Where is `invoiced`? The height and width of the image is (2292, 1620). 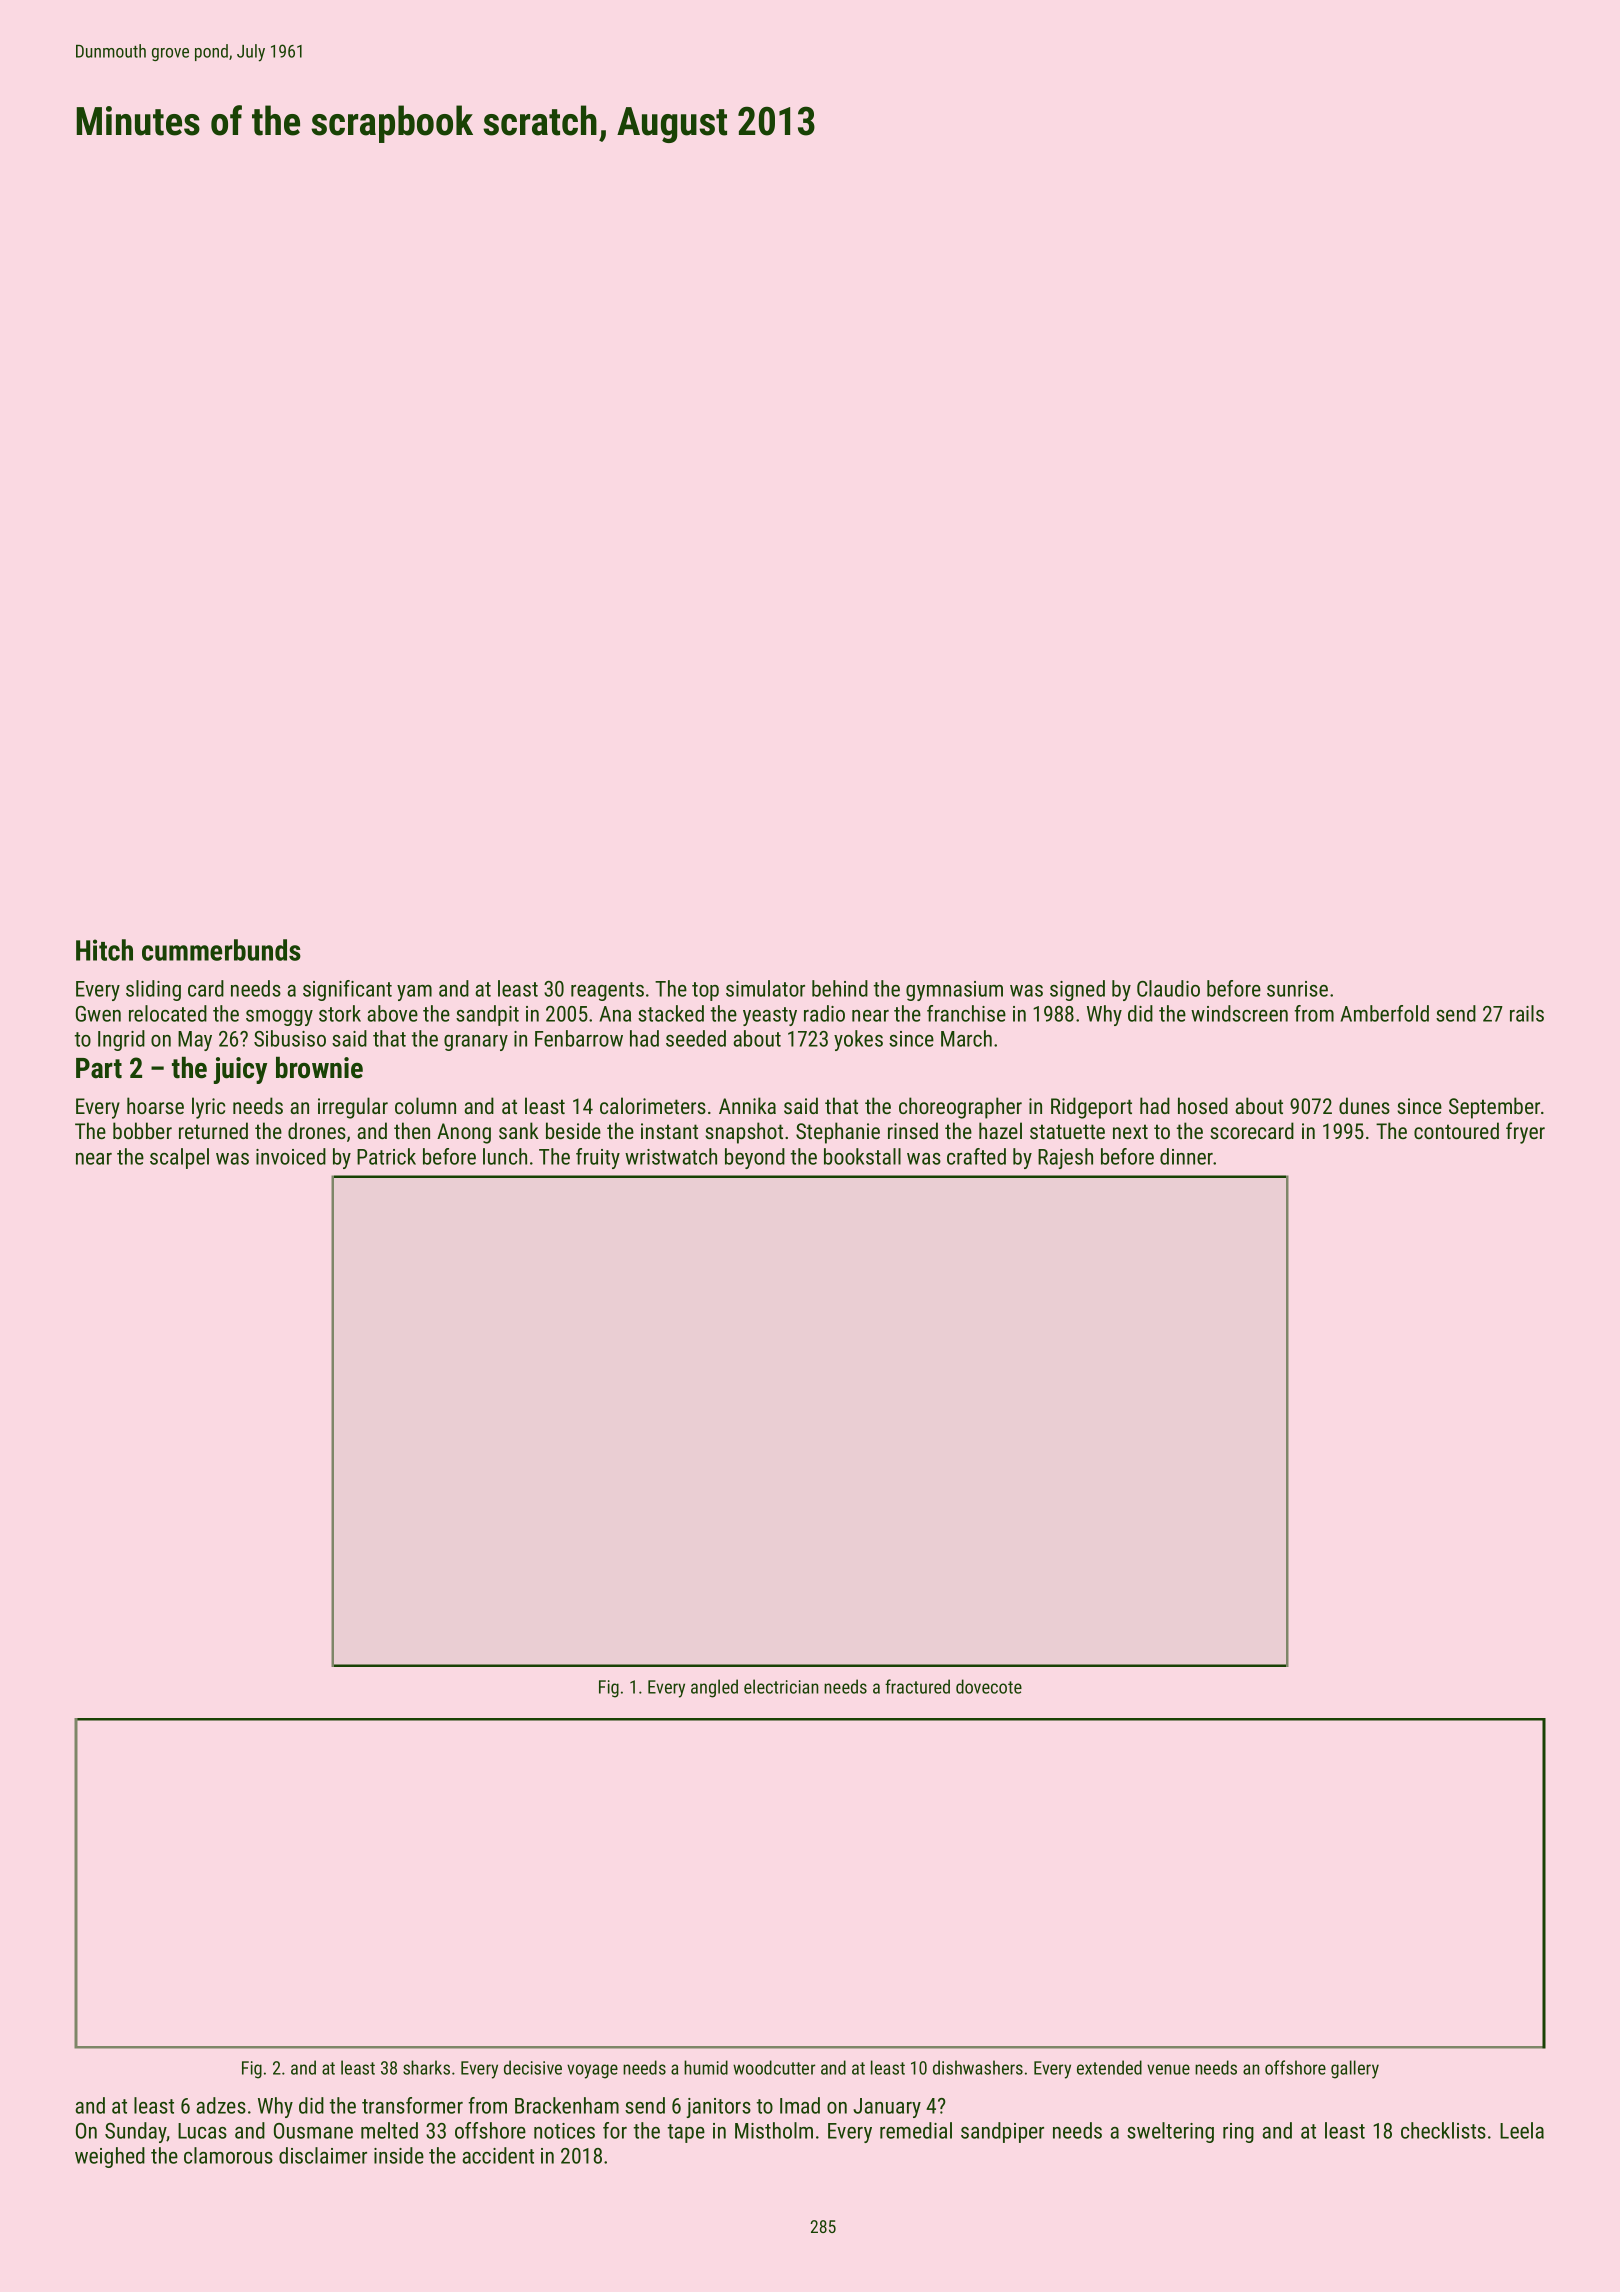
invoiced is located at coordinates (291, 1156).
